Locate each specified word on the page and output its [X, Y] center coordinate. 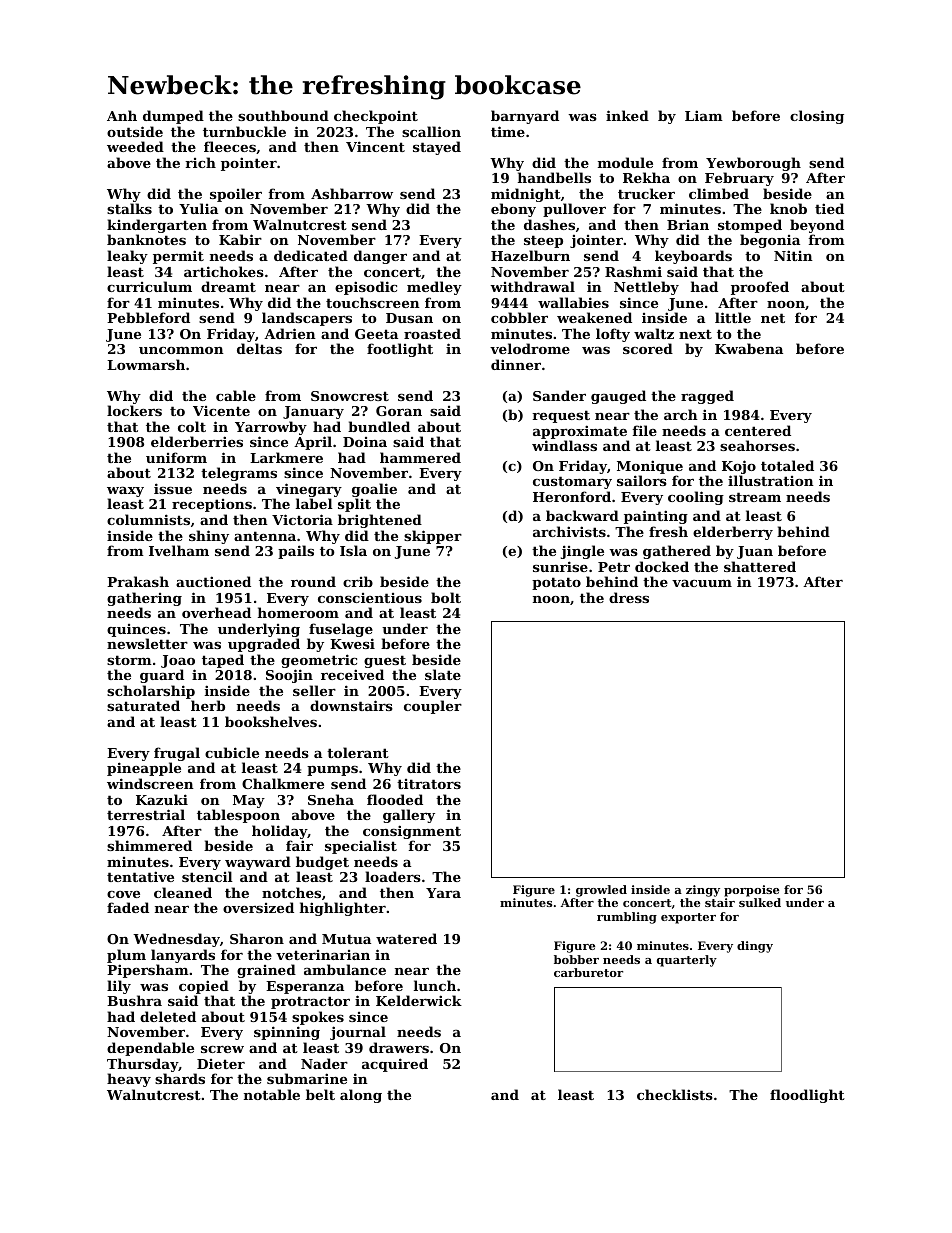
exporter [688, 918]
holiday [279, 832]
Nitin [793, 255]
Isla [353, 550]
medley [434, 288]
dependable [150, 1049]
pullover [574, 210]
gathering [144, 599]
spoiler [236, 195]
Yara [443, 893]
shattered [760, 566]
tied [829, 208]
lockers [134, 410]
